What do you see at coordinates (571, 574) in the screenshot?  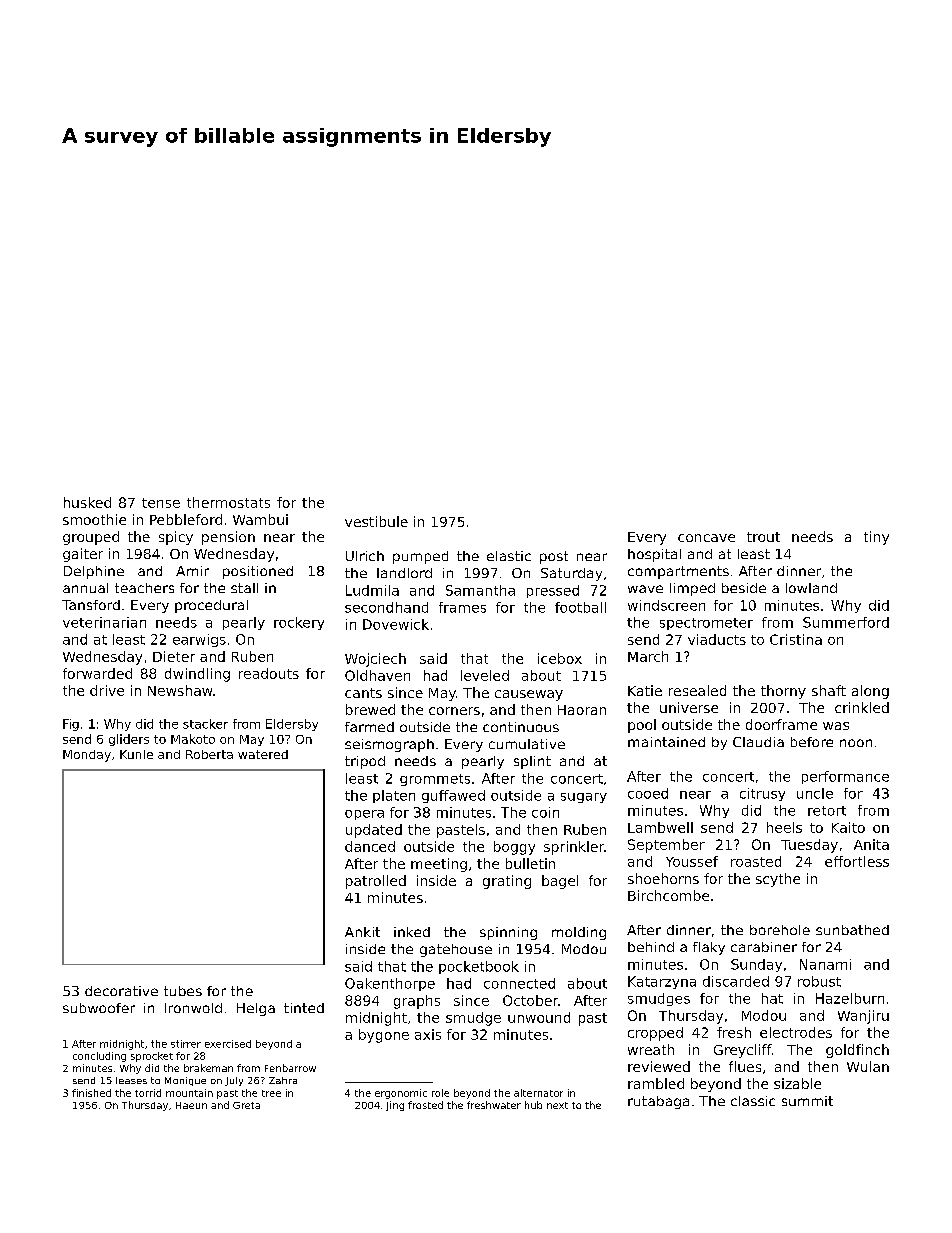 I see `Saturday` at bounding box center [571, 574].
